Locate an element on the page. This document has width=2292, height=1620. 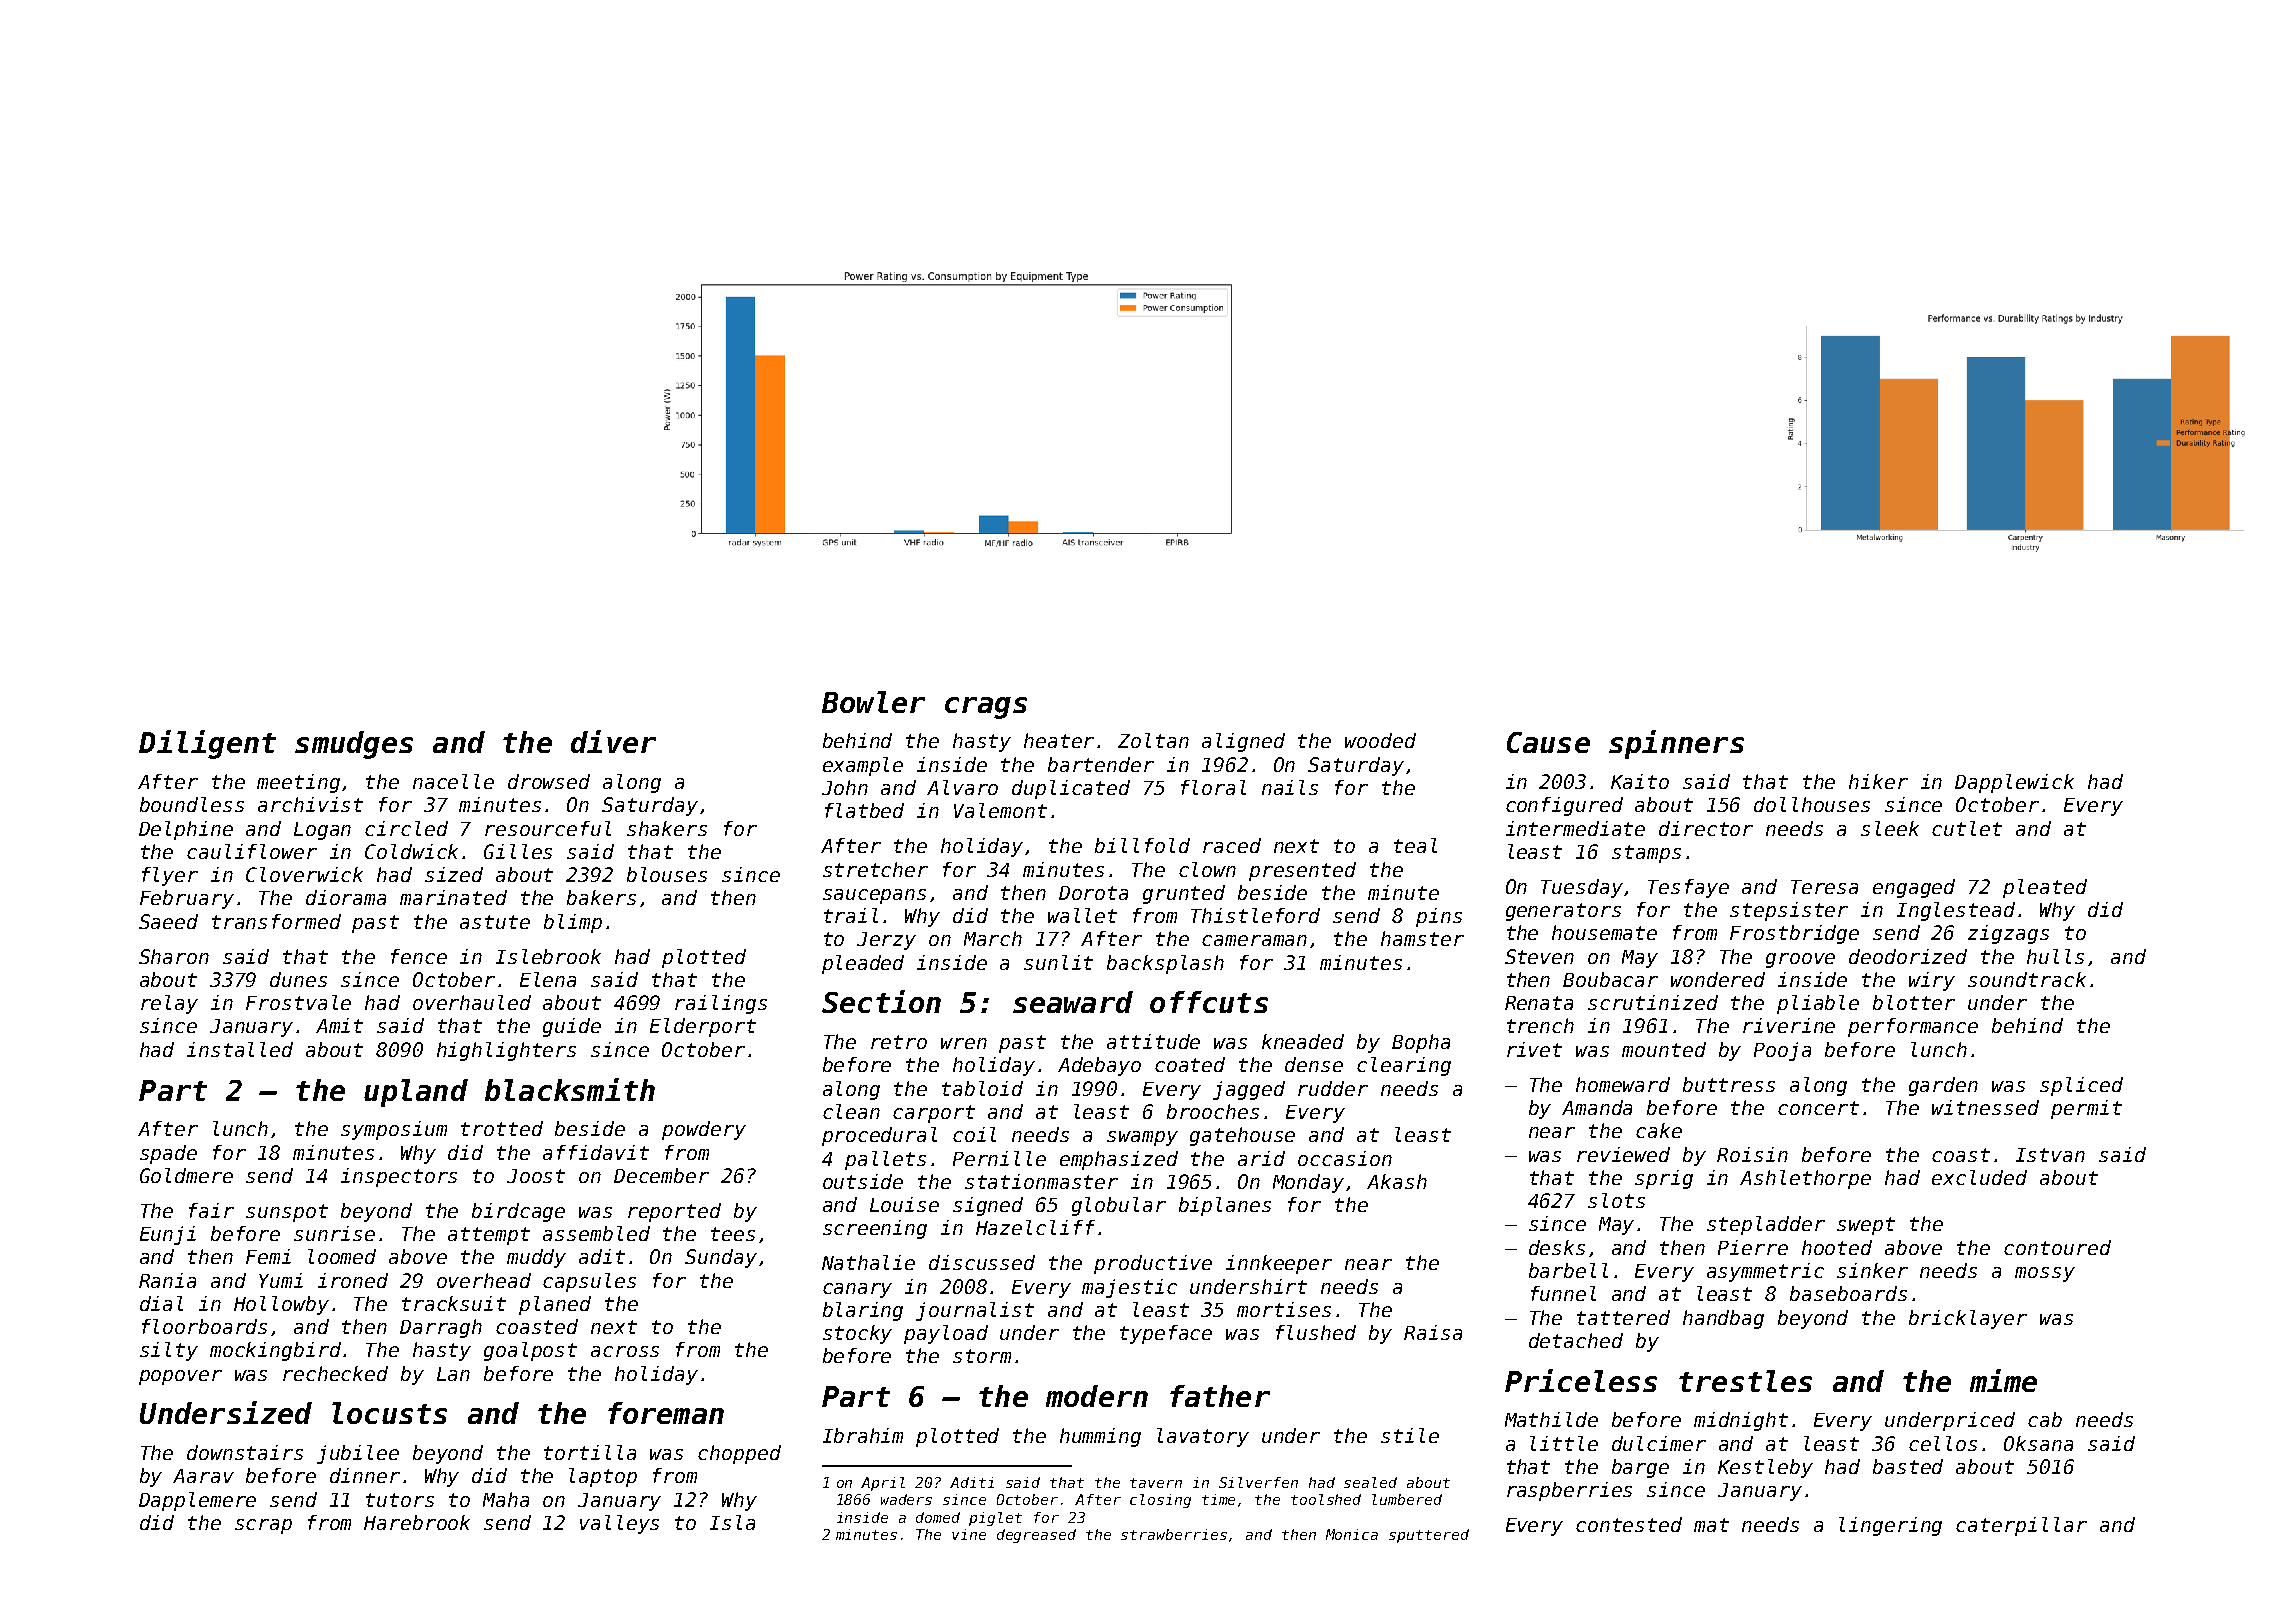
strawberries is located at coordinates (1174, 1534).
